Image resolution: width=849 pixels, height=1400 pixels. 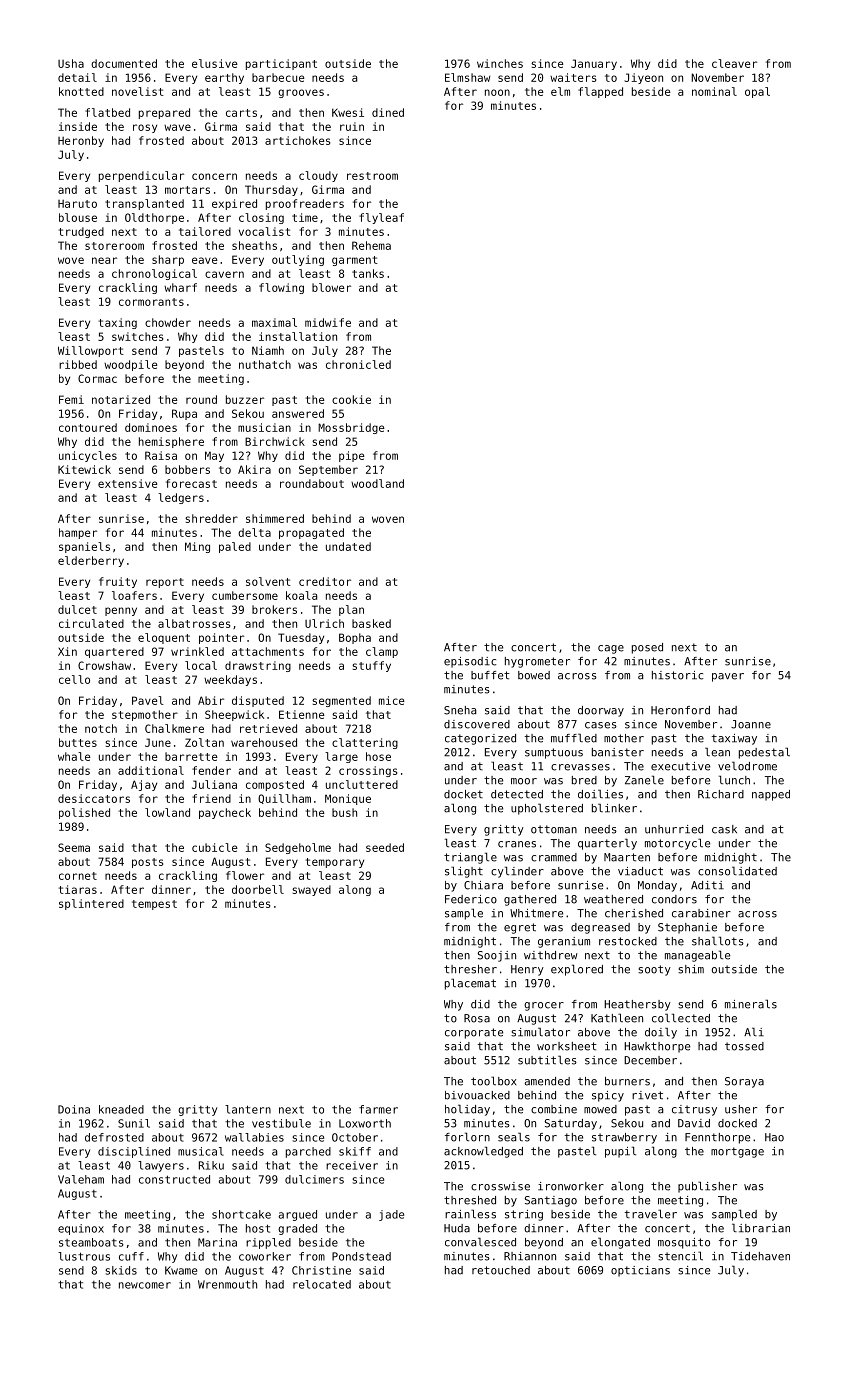 I want to click on Kathleen, so click(x=617, y=1018).
